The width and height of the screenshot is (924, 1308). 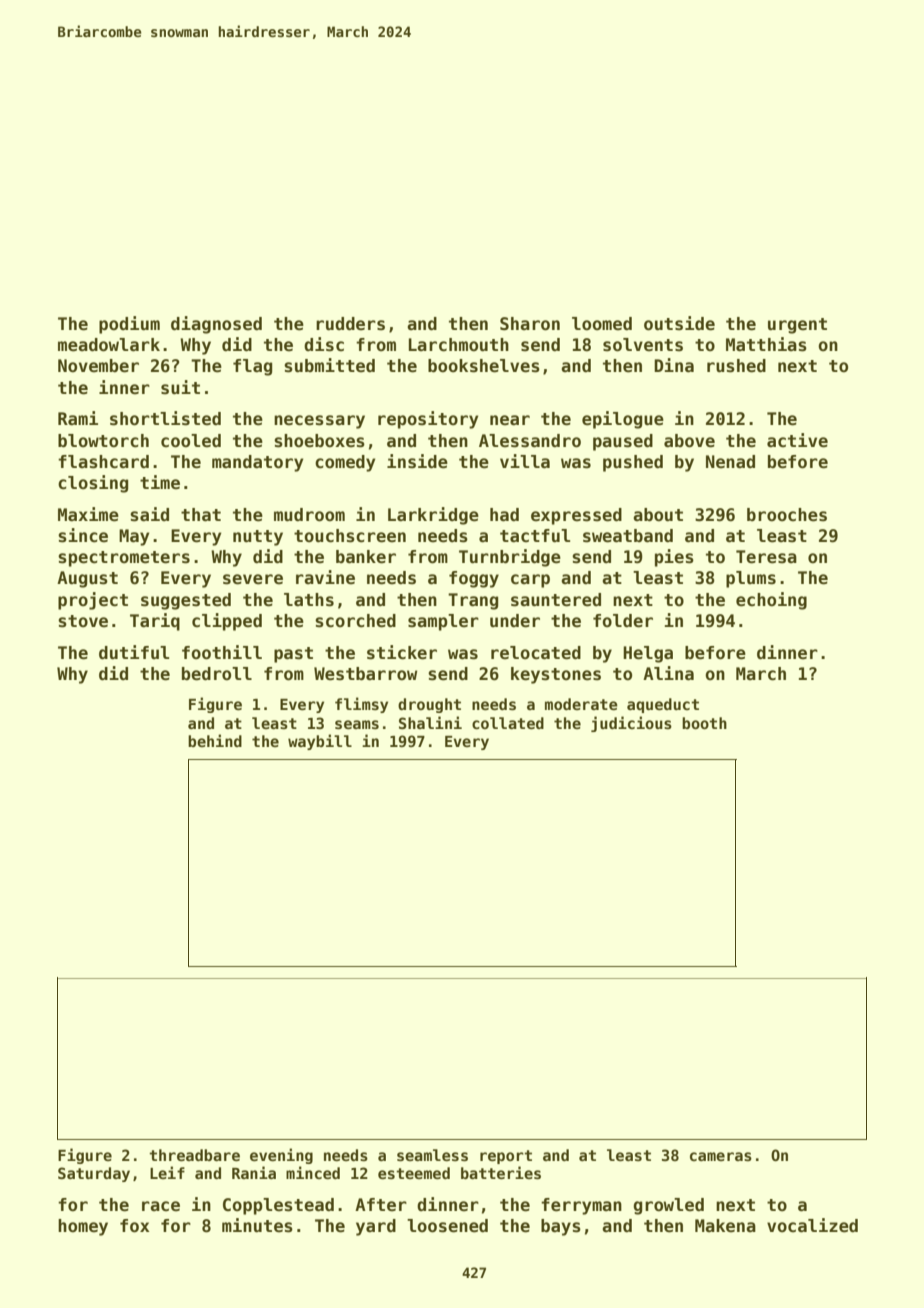 I want to click on necessary, so click(x=319, y=422).
